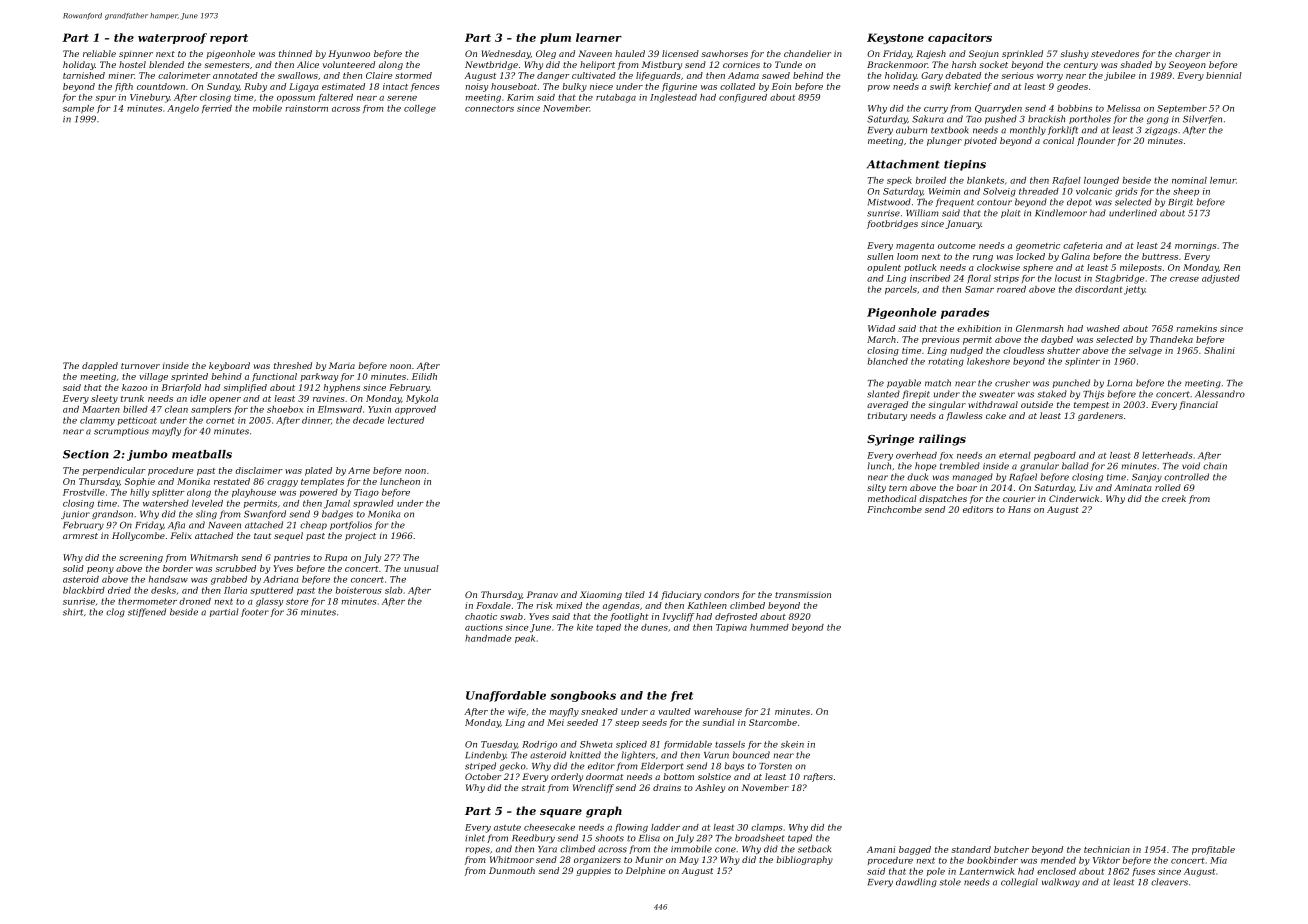 Image resolution: width=1308 pixels, height=924 pixels. Describe the element at coordinates (555, 38) in the screenshot. I see `plum` at that location.
